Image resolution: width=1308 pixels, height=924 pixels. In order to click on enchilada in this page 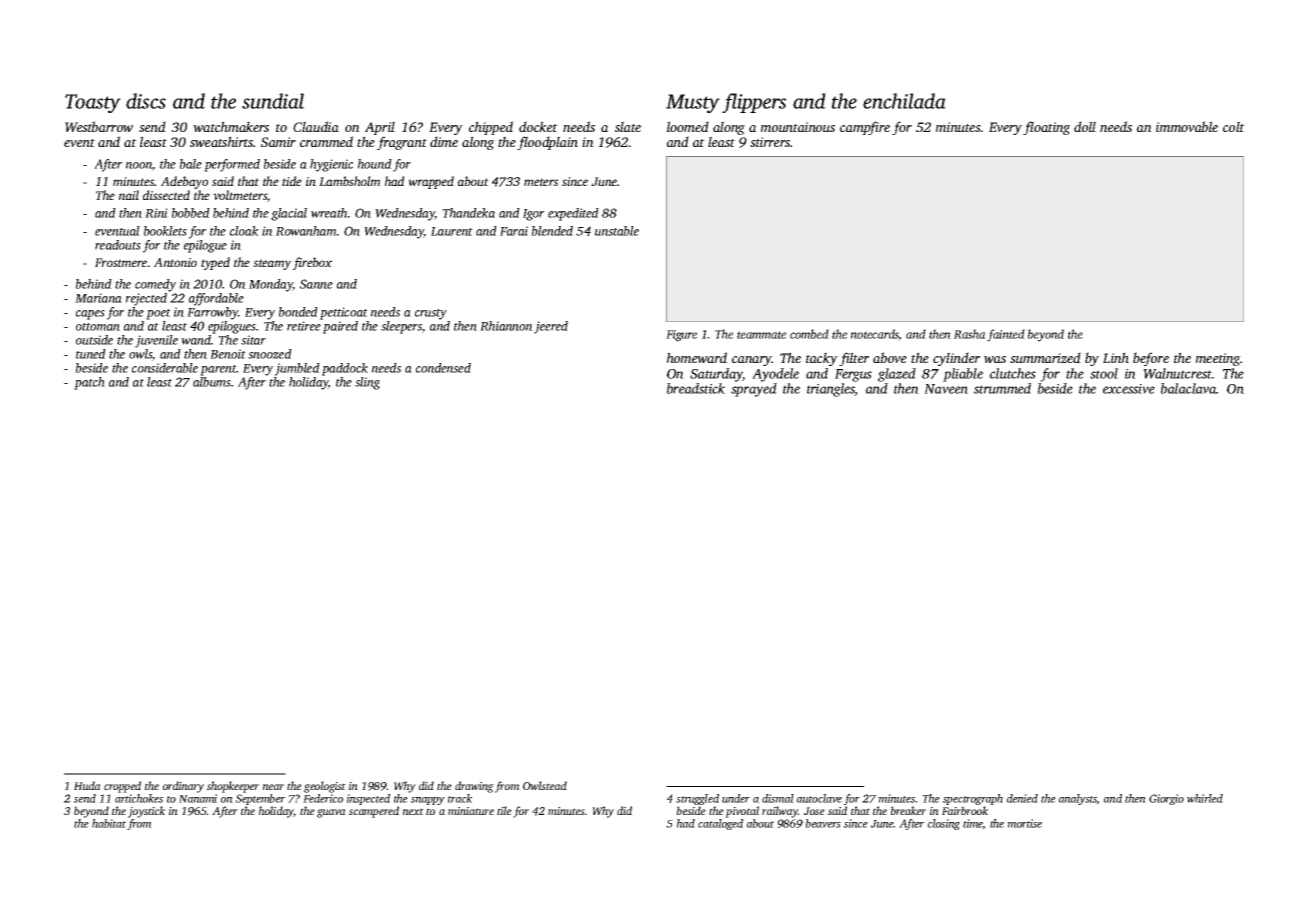, I will do `click(904, 101)`.
